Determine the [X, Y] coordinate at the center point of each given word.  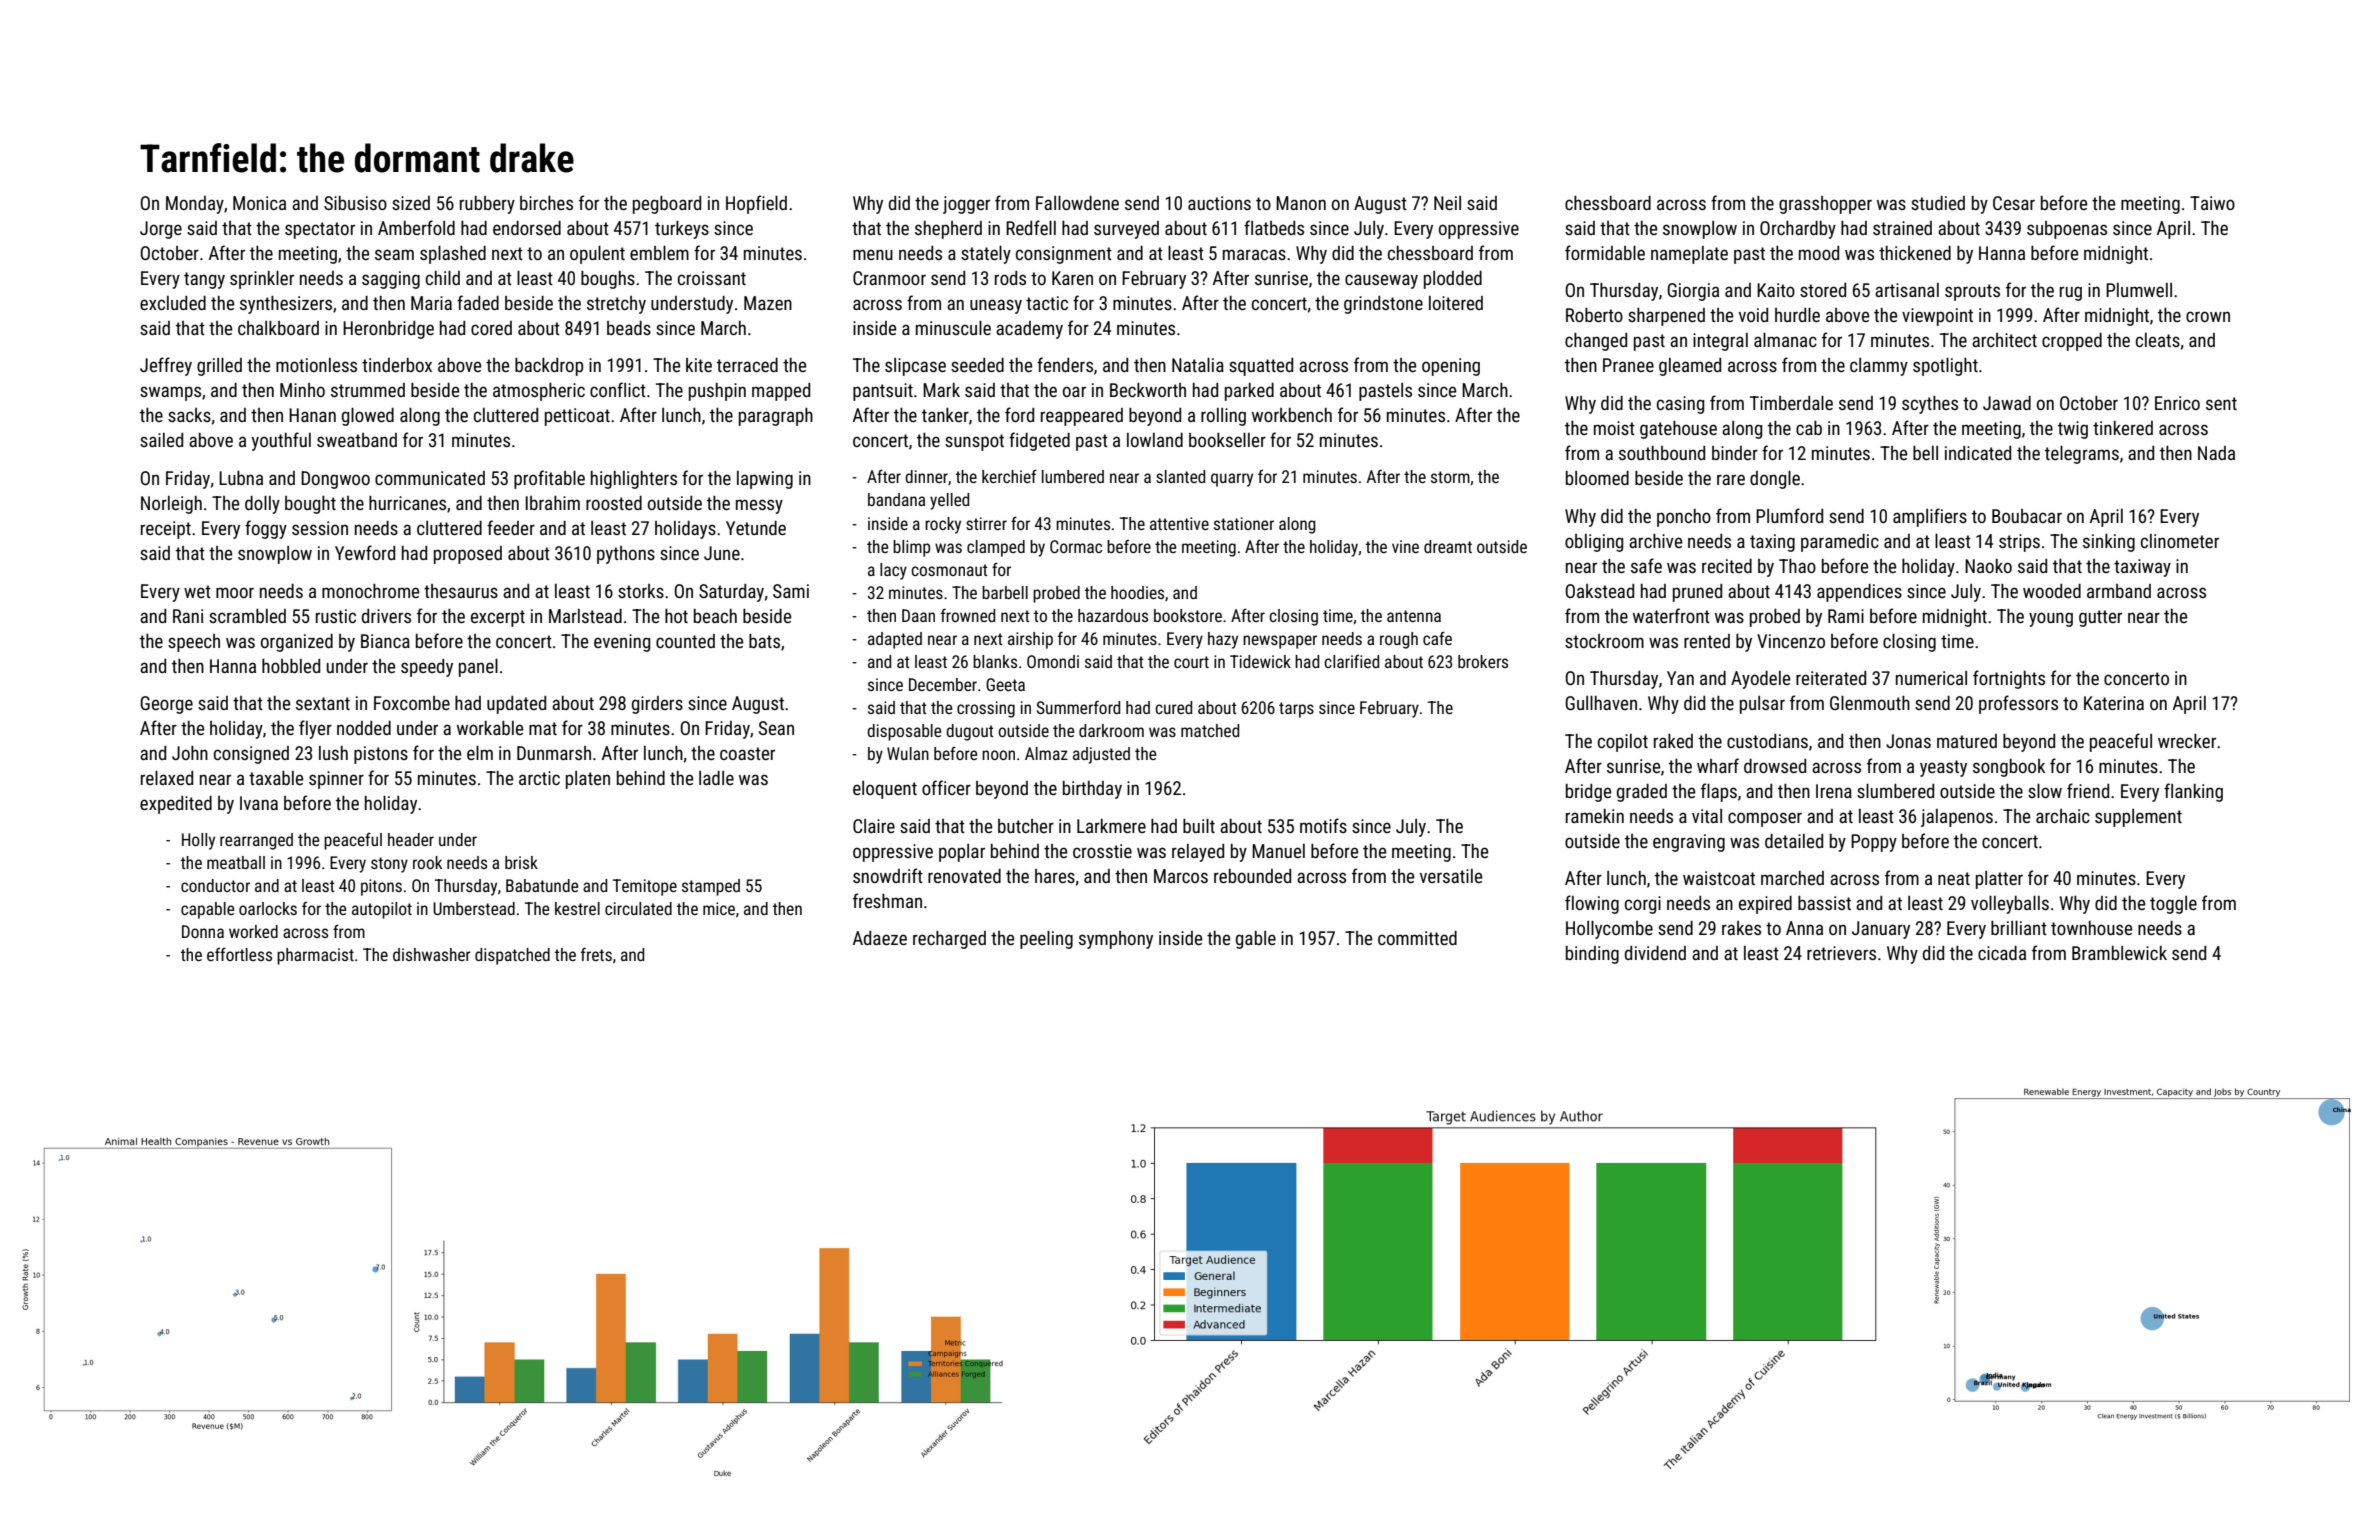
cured [1173, 707]
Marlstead [585, 616]
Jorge [161, 230]
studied [1938, 203]
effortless [239, 954]
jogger [966, 205]
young [2051, 619]
